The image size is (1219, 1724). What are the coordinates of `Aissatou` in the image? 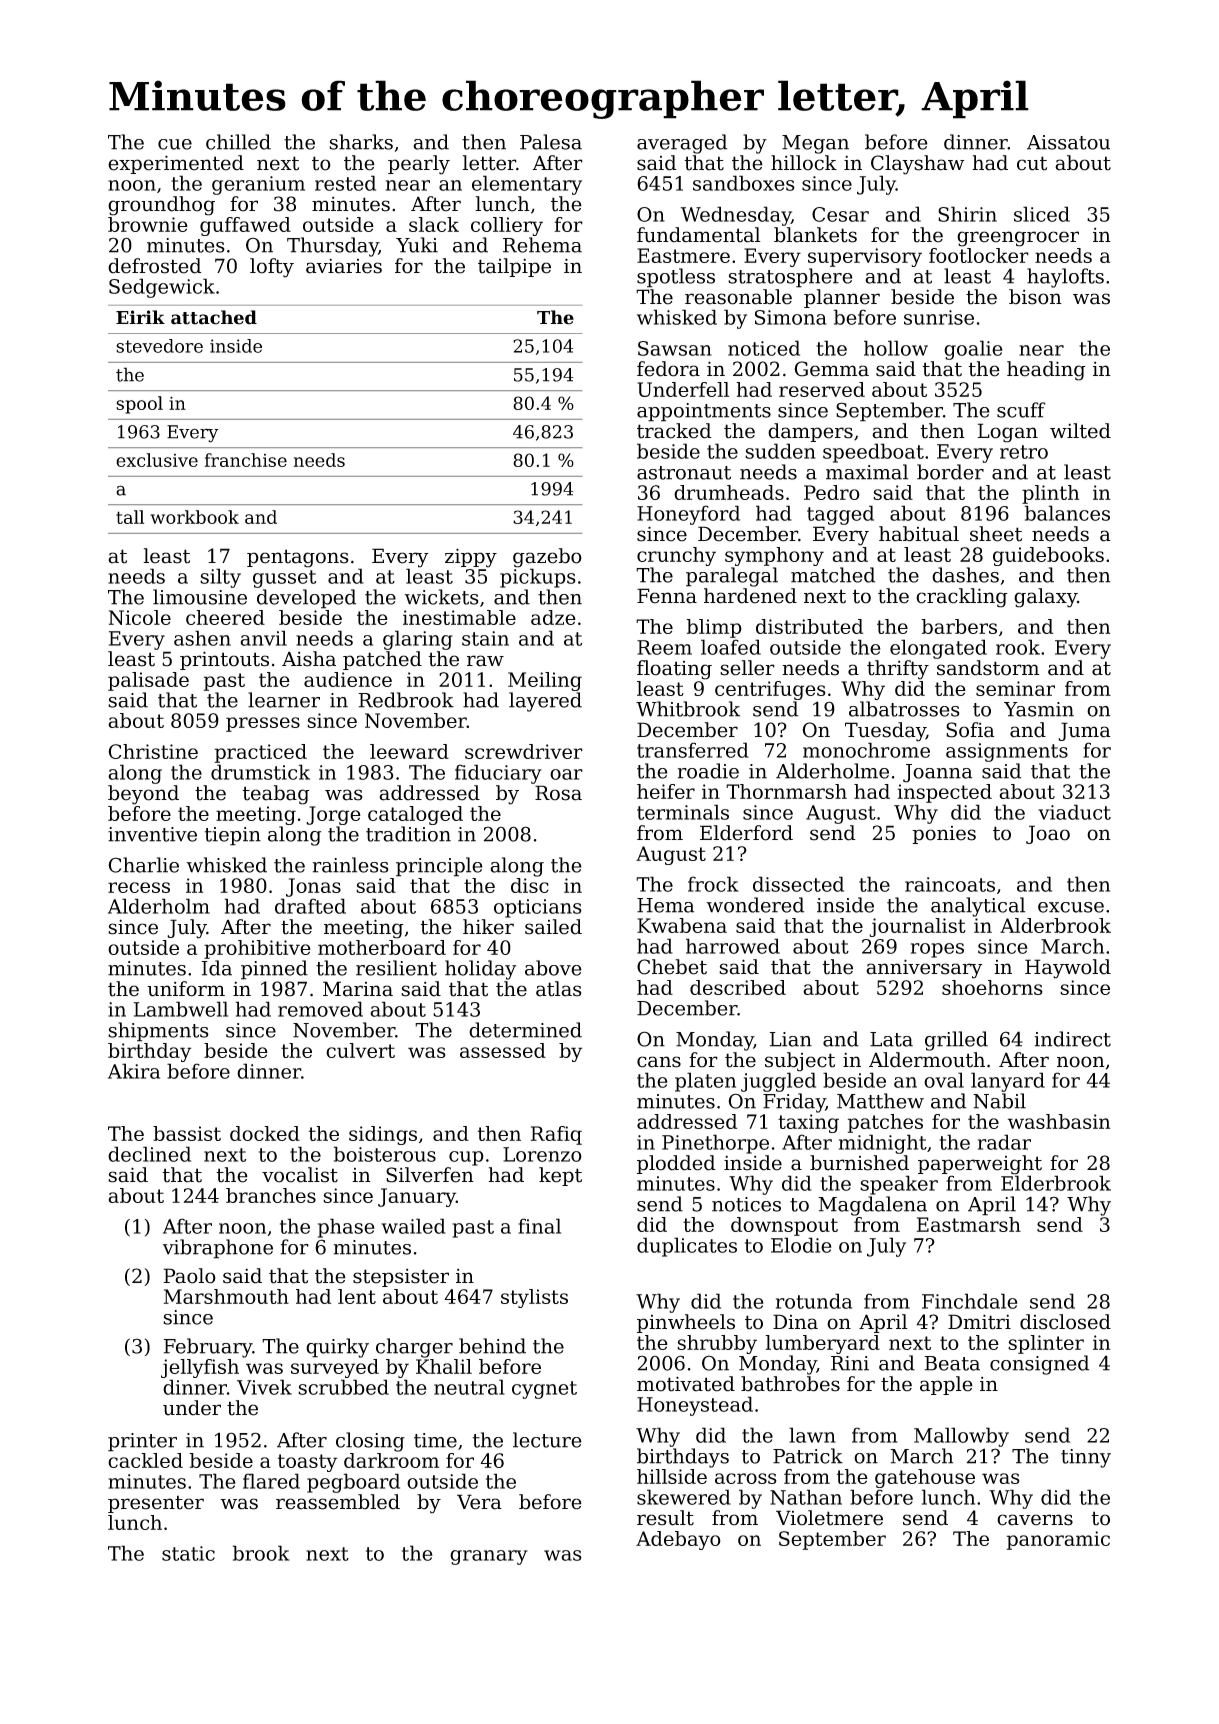 It's located at (1068, 142).
